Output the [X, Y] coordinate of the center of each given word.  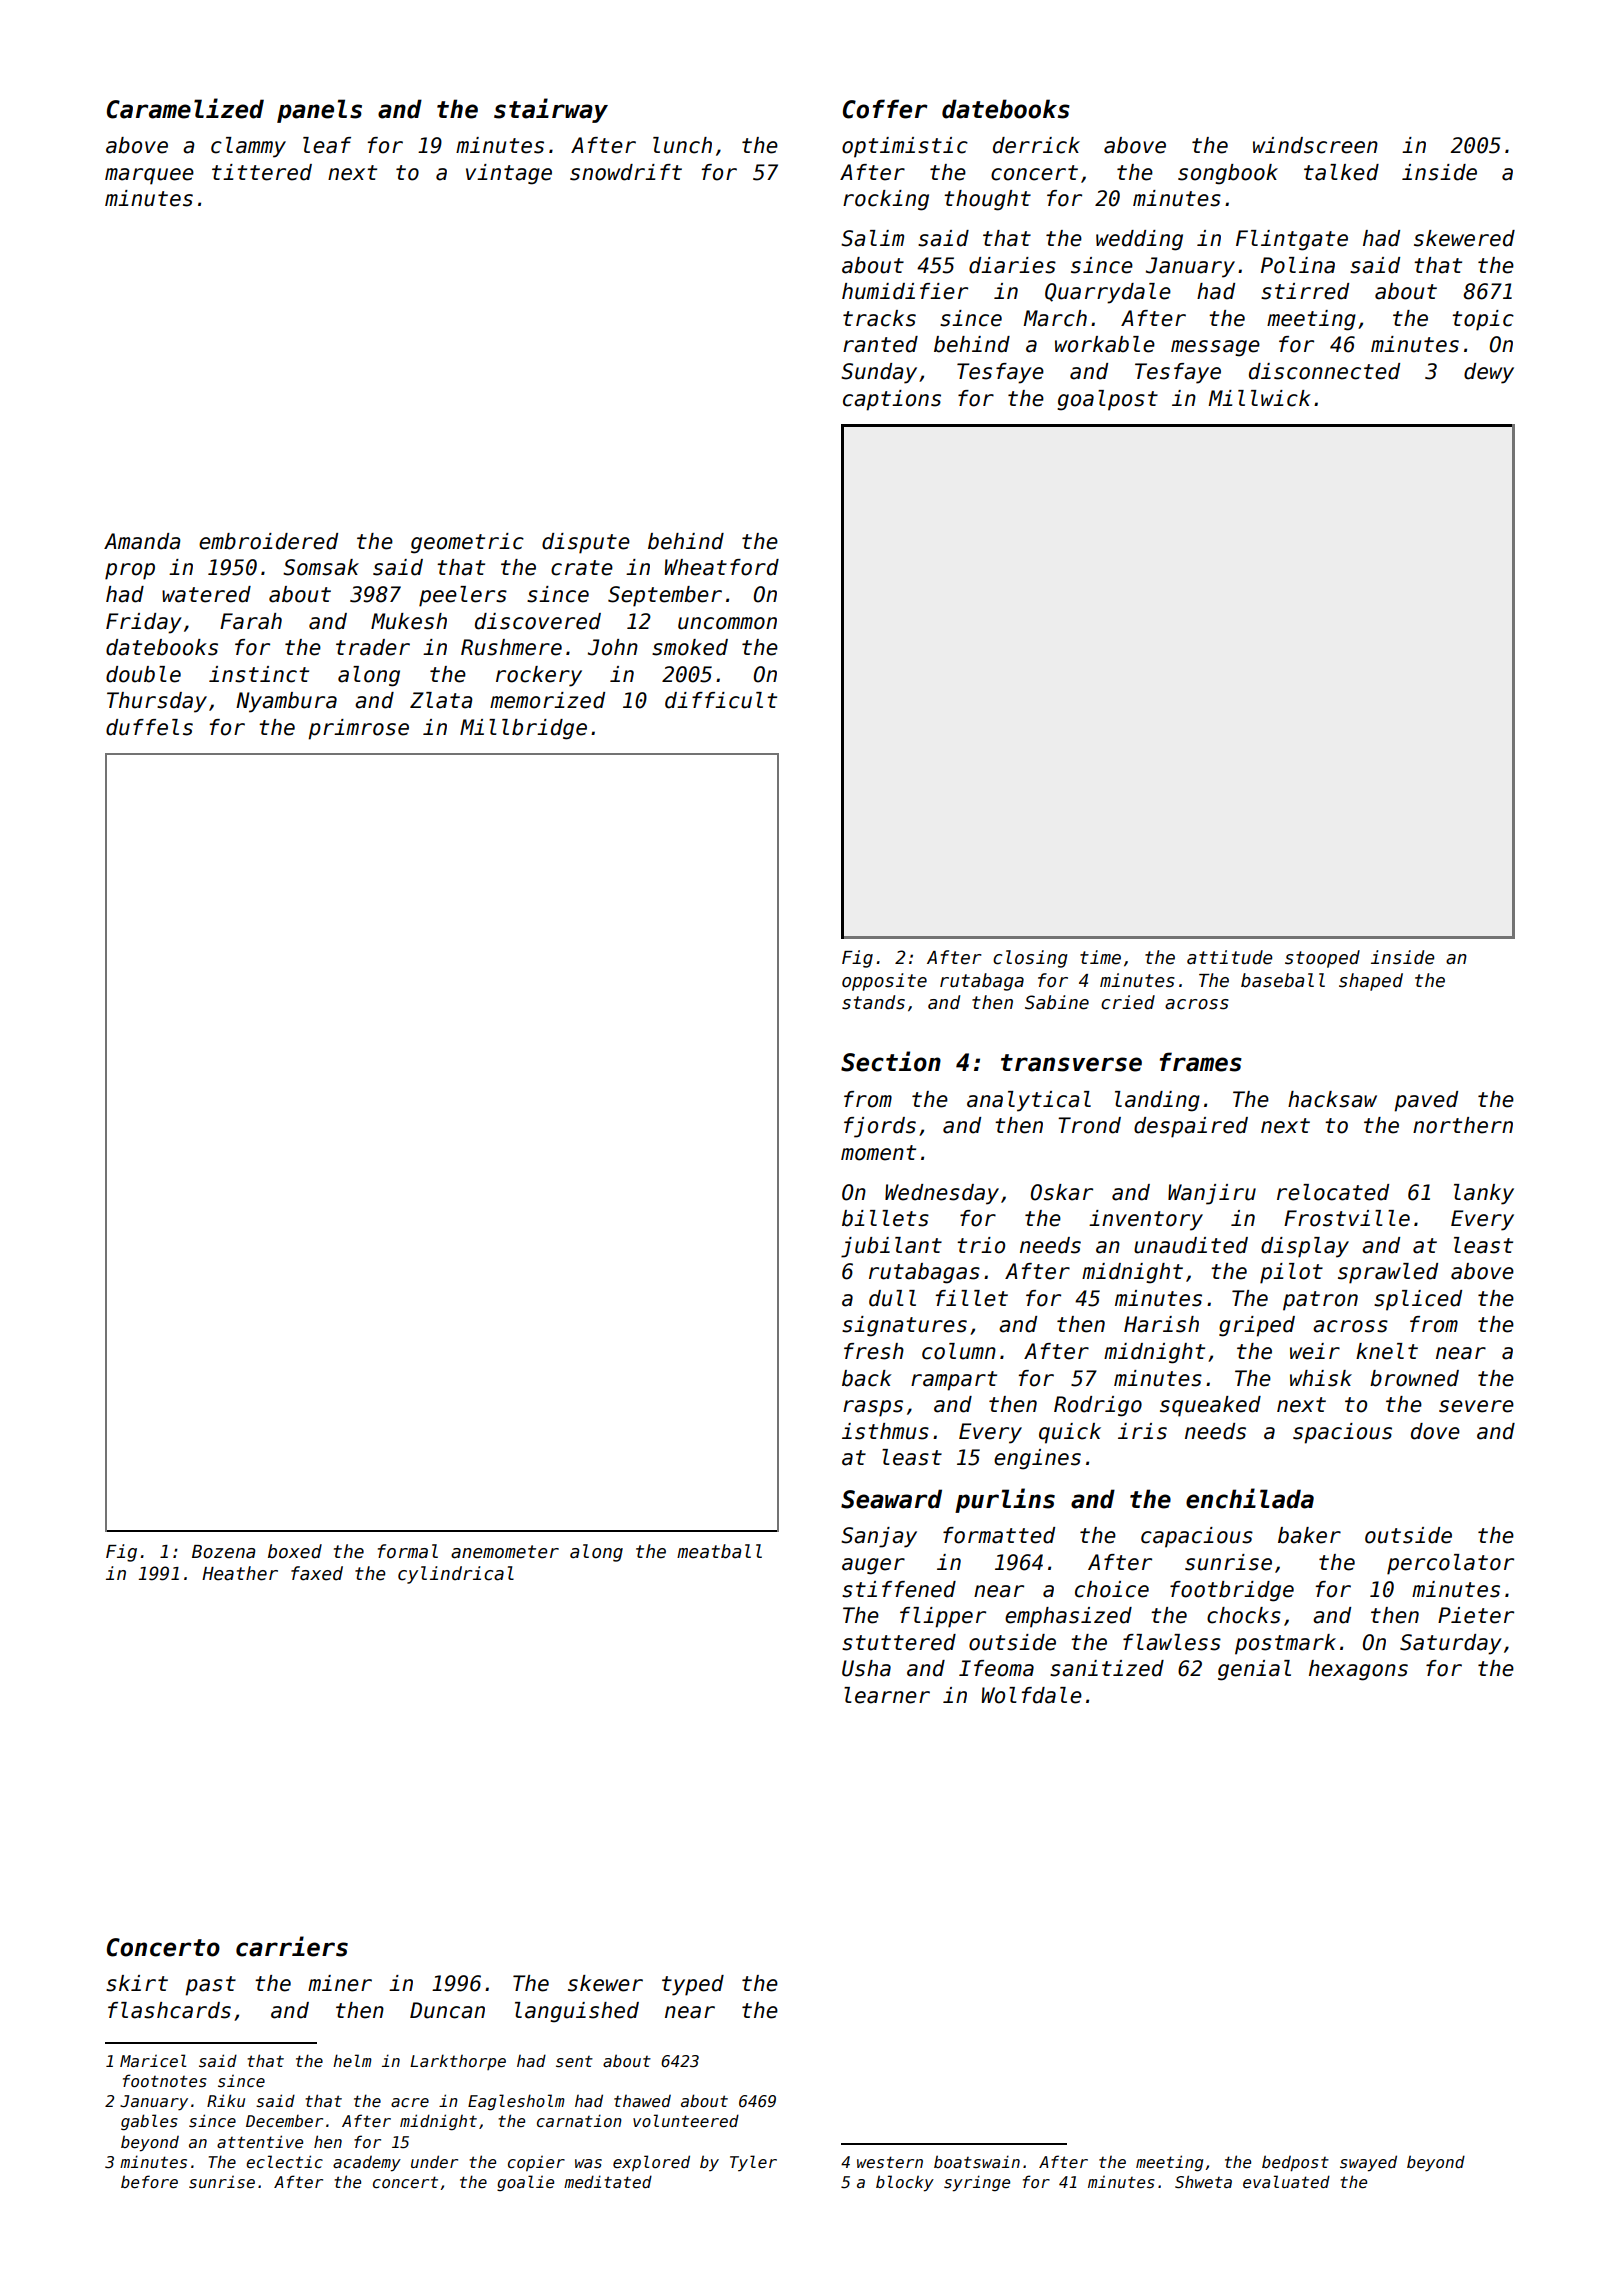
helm [352, 2060]
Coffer [885, 109]
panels [319, 111]
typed [693, 1985]
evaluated [1286, 2182]
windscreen [1315, 145]
